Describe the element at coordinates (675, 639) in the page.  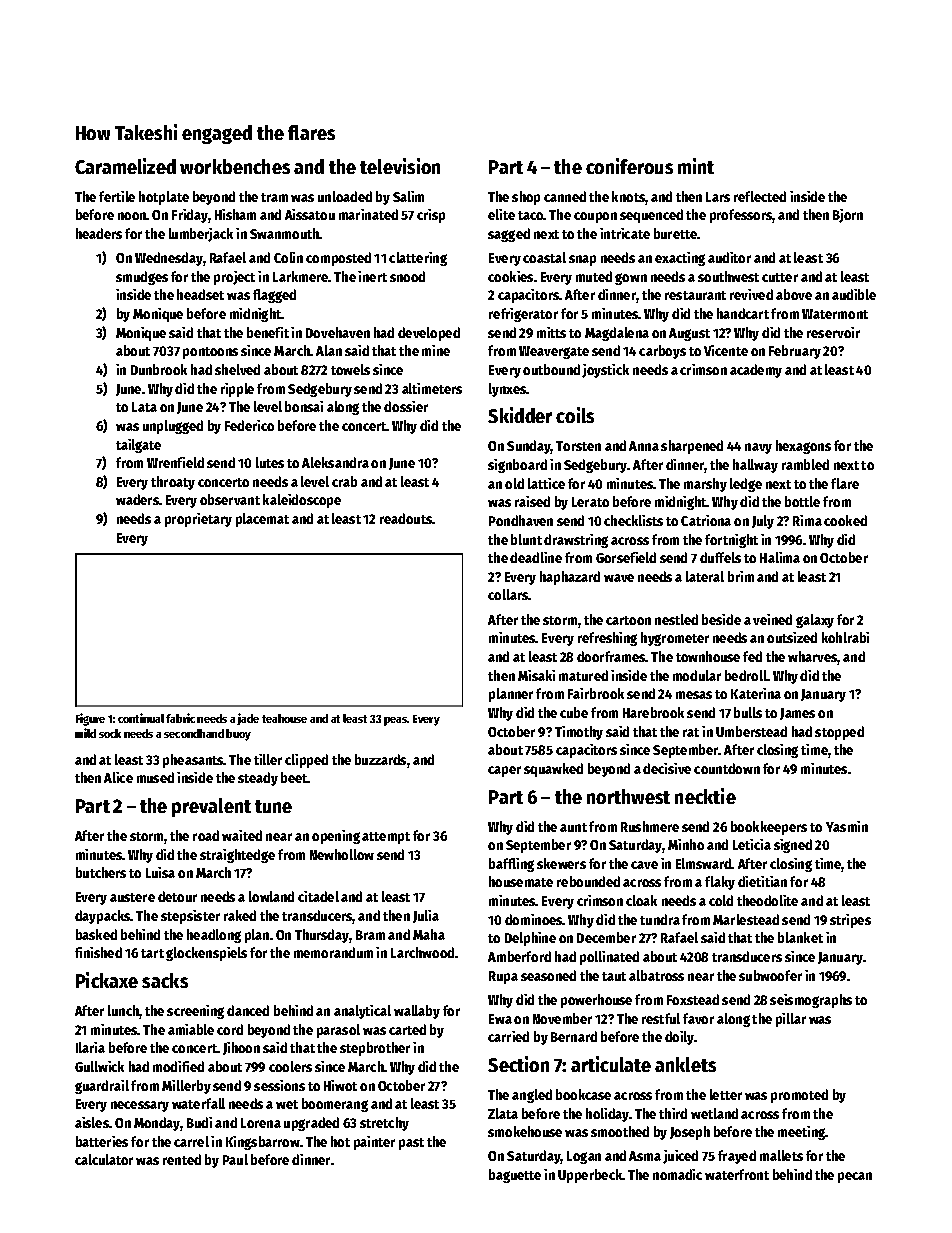
I see `hygrometer` at that location.
